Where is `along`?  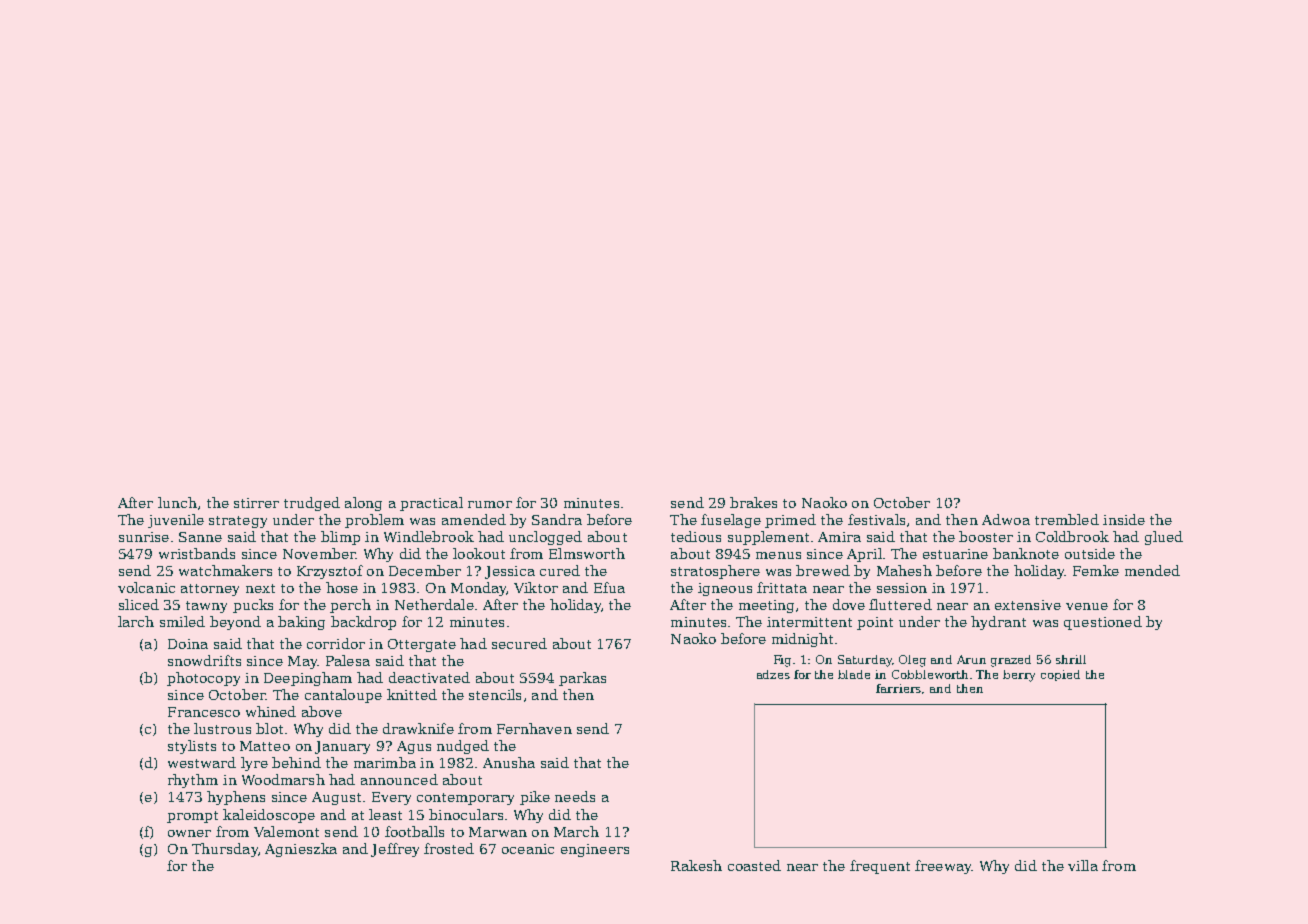
along is located at coordinates (363, 504).
